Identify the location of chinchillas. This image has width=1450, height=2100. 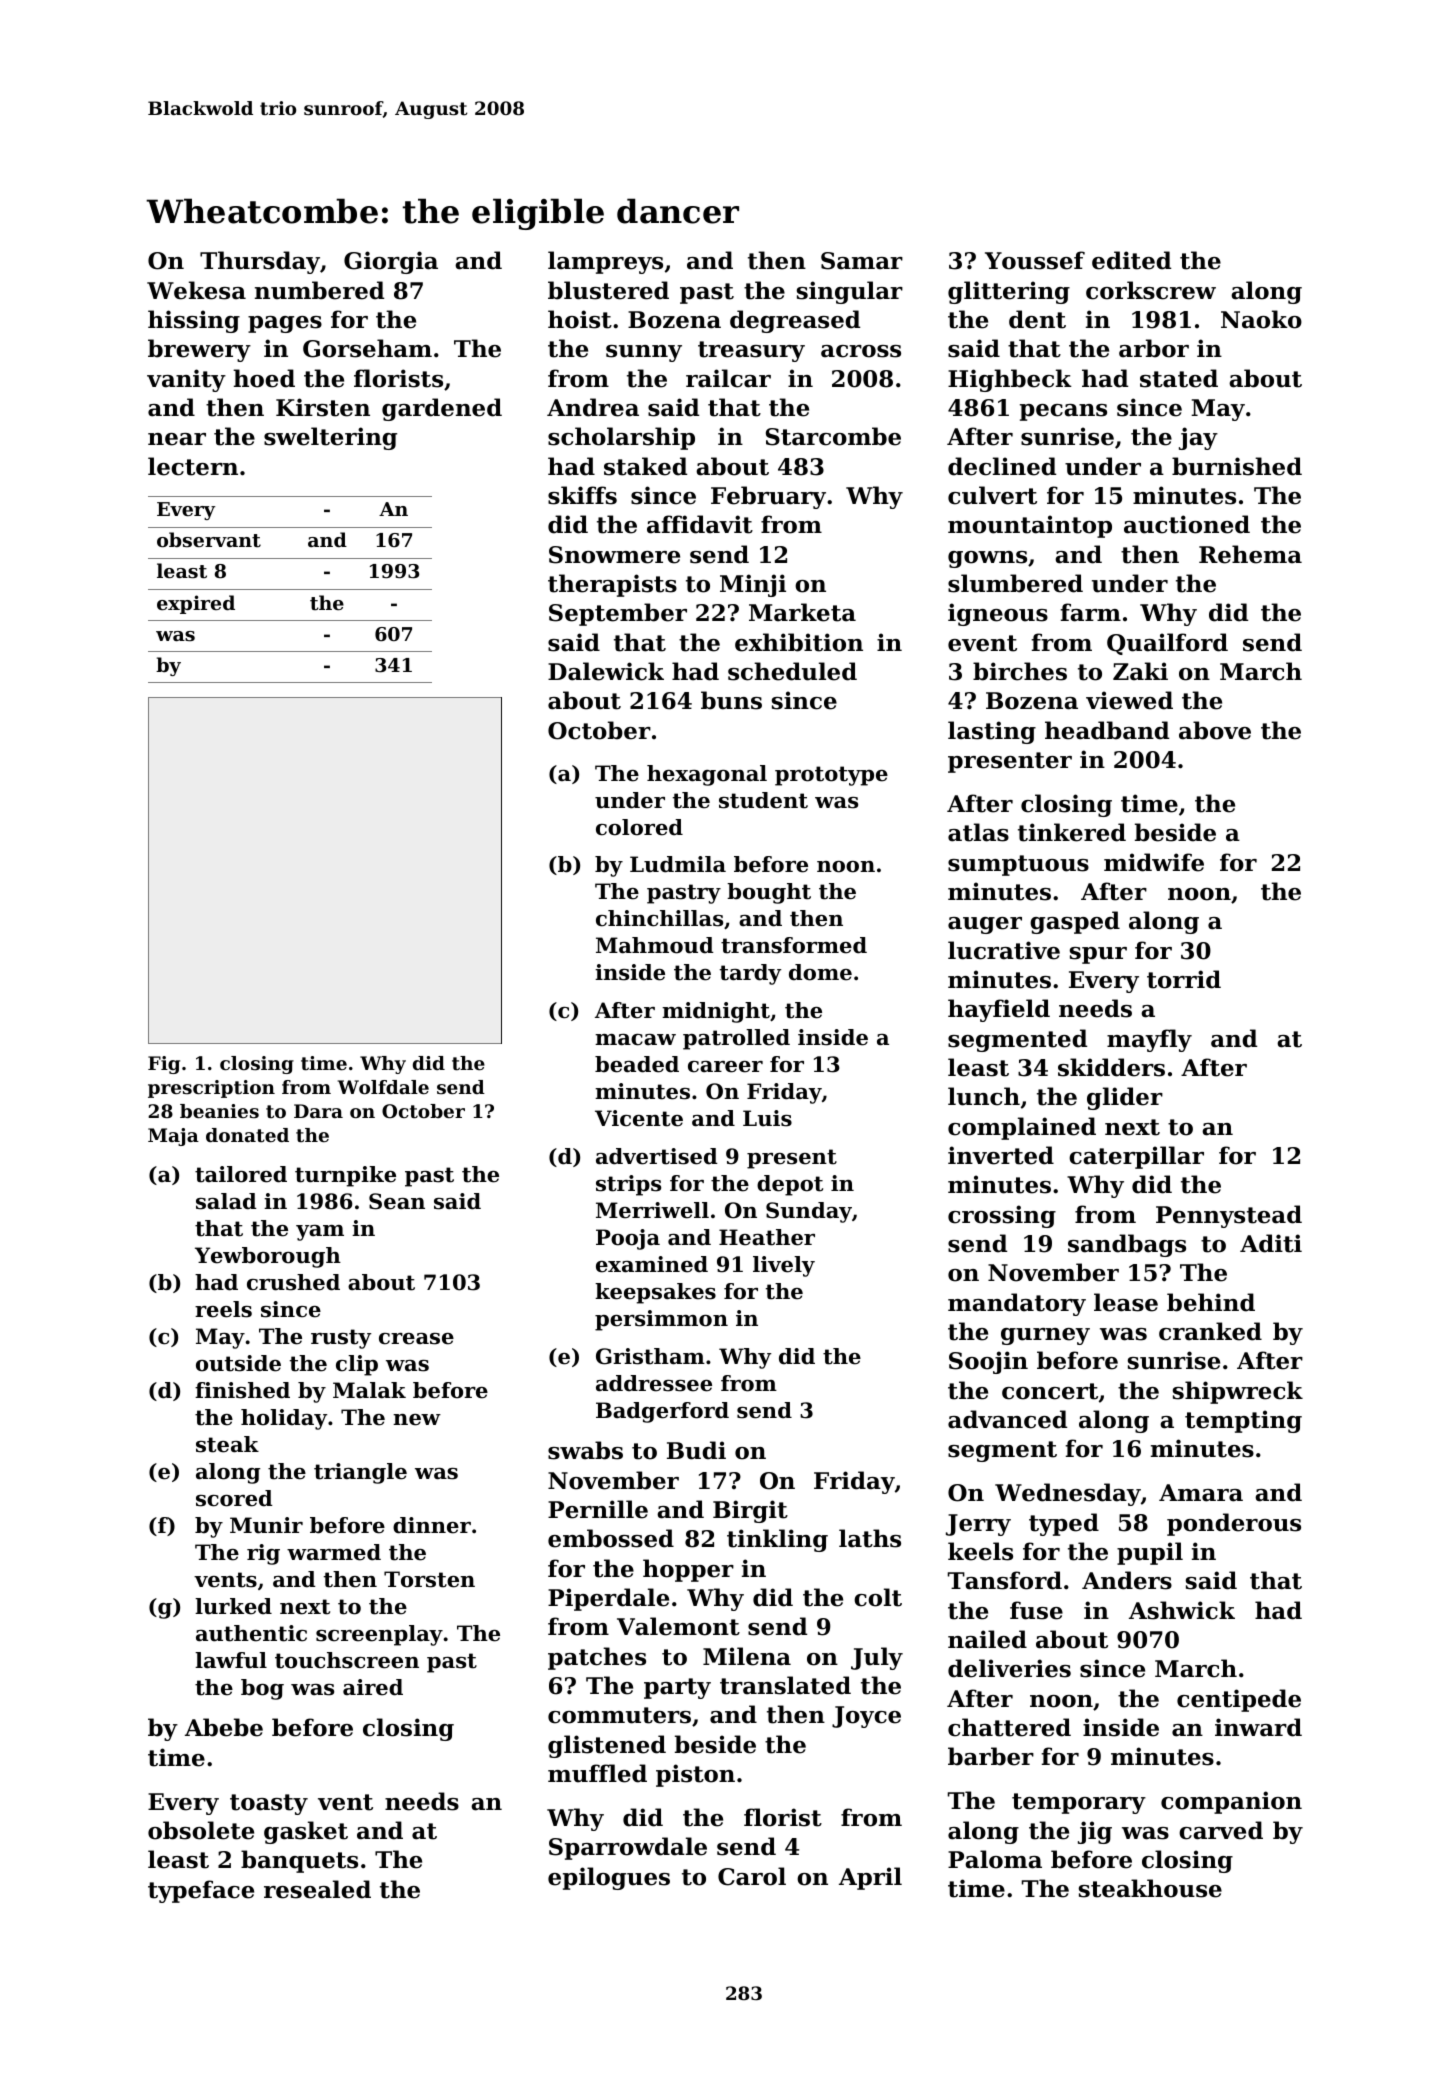
(659, 918).
